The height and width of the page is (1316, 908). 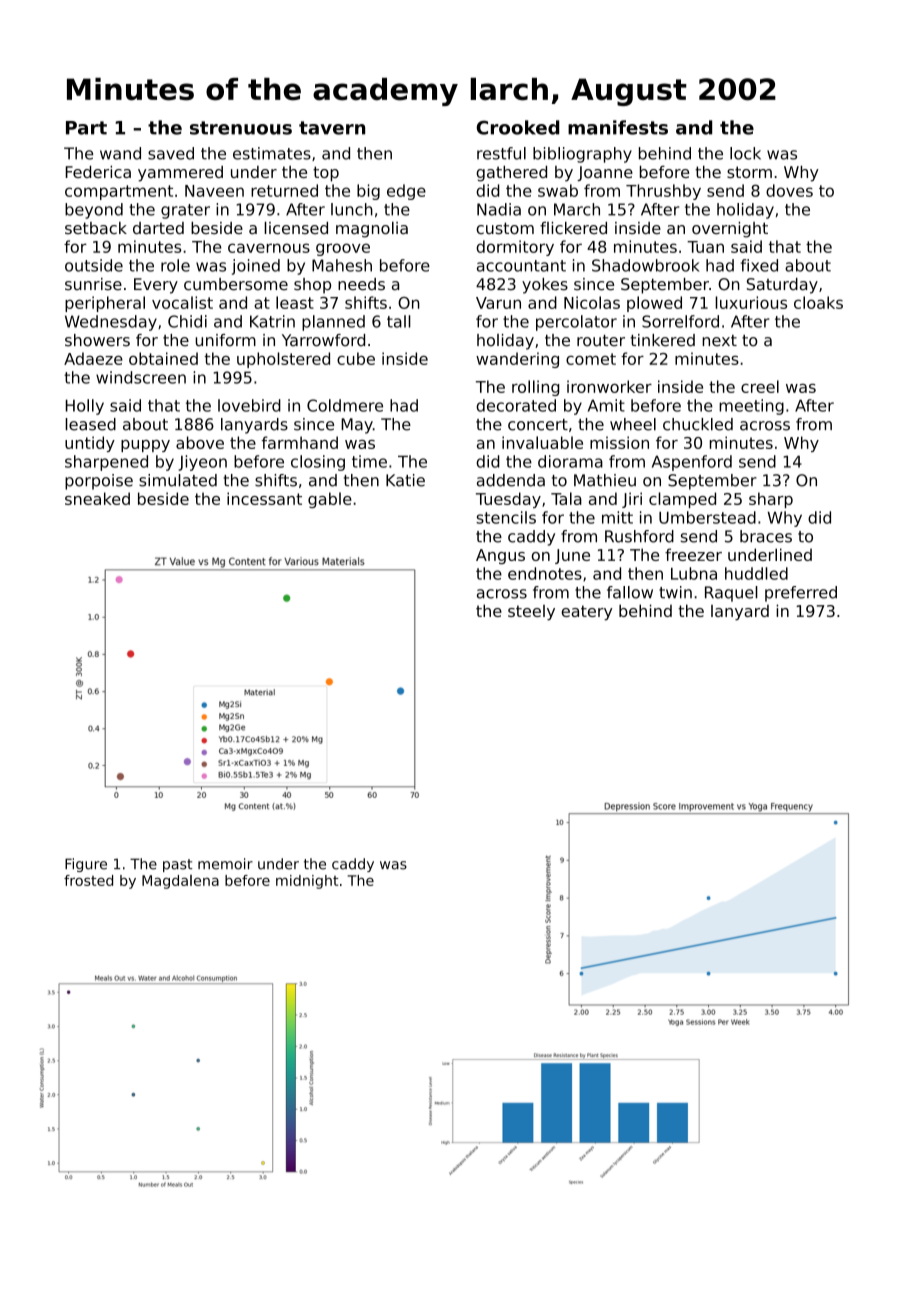 What do you see at coordinates (332, 128) in the page?
I see `tavern` at bounding box center [332, 128].
